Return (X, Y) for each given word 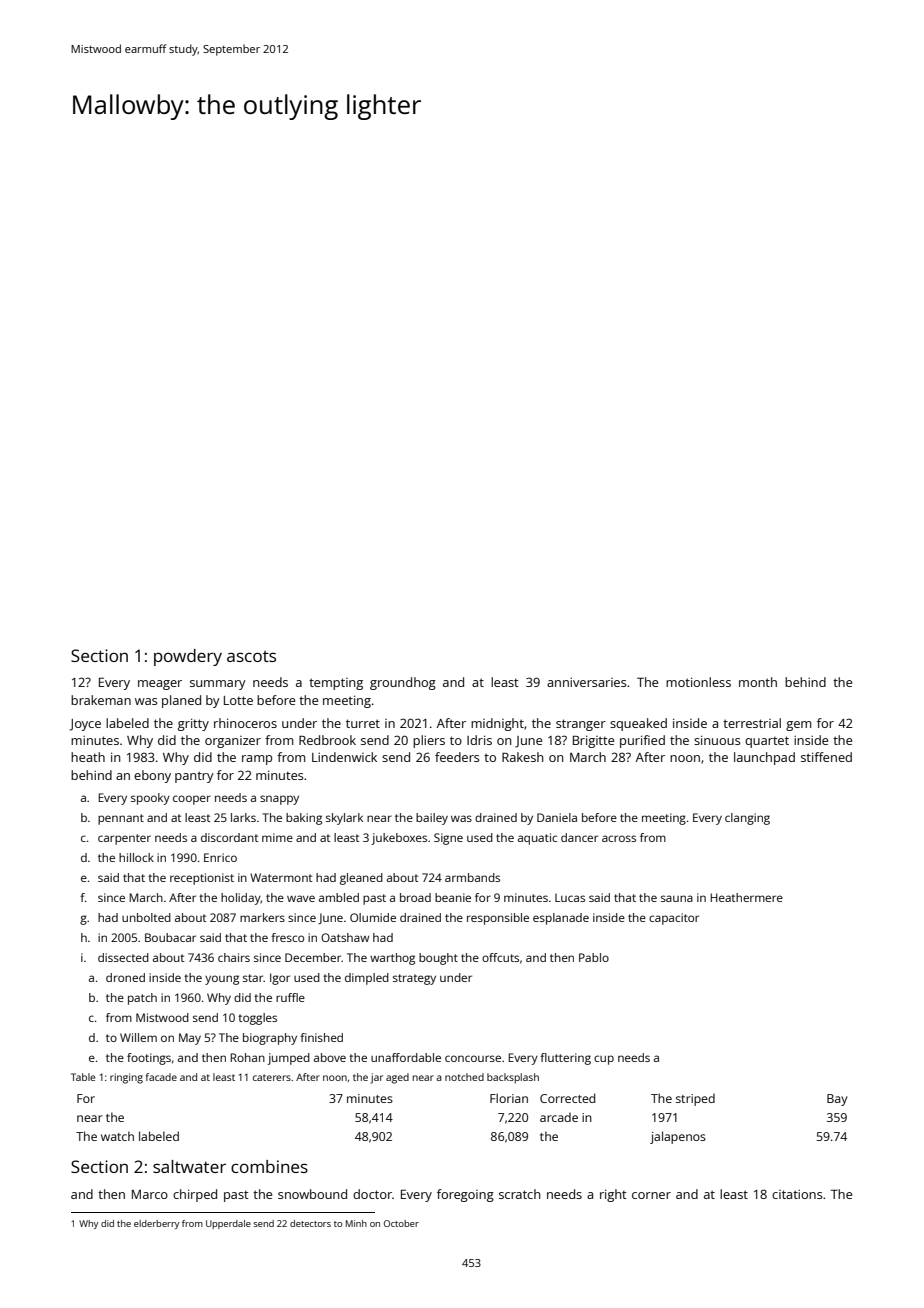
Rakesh (522, 757)
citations (797, 1194)
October (401, 1223)
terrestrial (752, 723)
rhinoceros (245, 723)
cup (604, 1060)
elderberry (157, 1224)
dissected (123, 957)
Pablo (594, 957)
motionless (698, 682)
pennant (121, 819)
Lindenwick (344, 757)
